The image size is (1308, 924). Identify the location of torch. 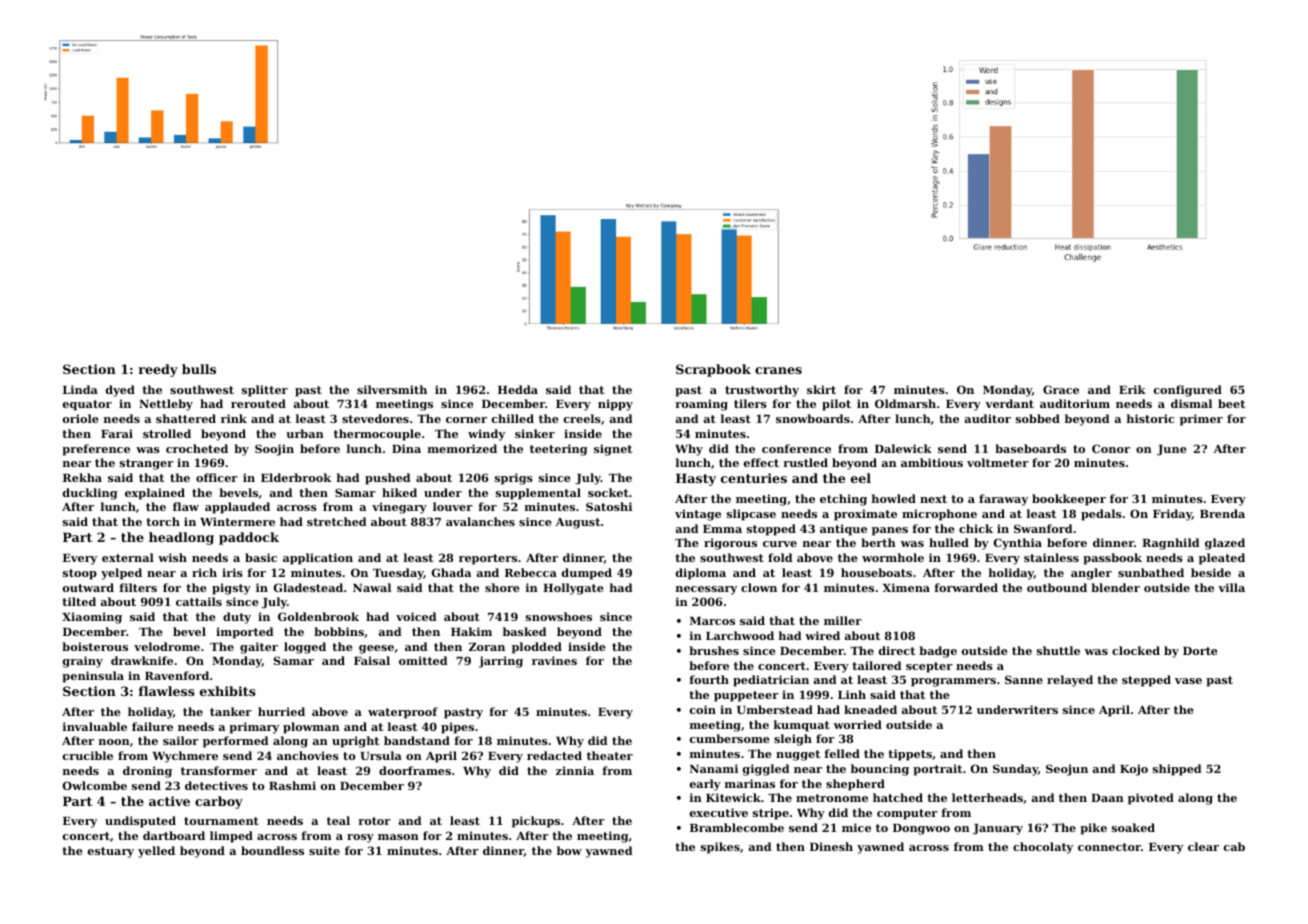
(163, 521).
